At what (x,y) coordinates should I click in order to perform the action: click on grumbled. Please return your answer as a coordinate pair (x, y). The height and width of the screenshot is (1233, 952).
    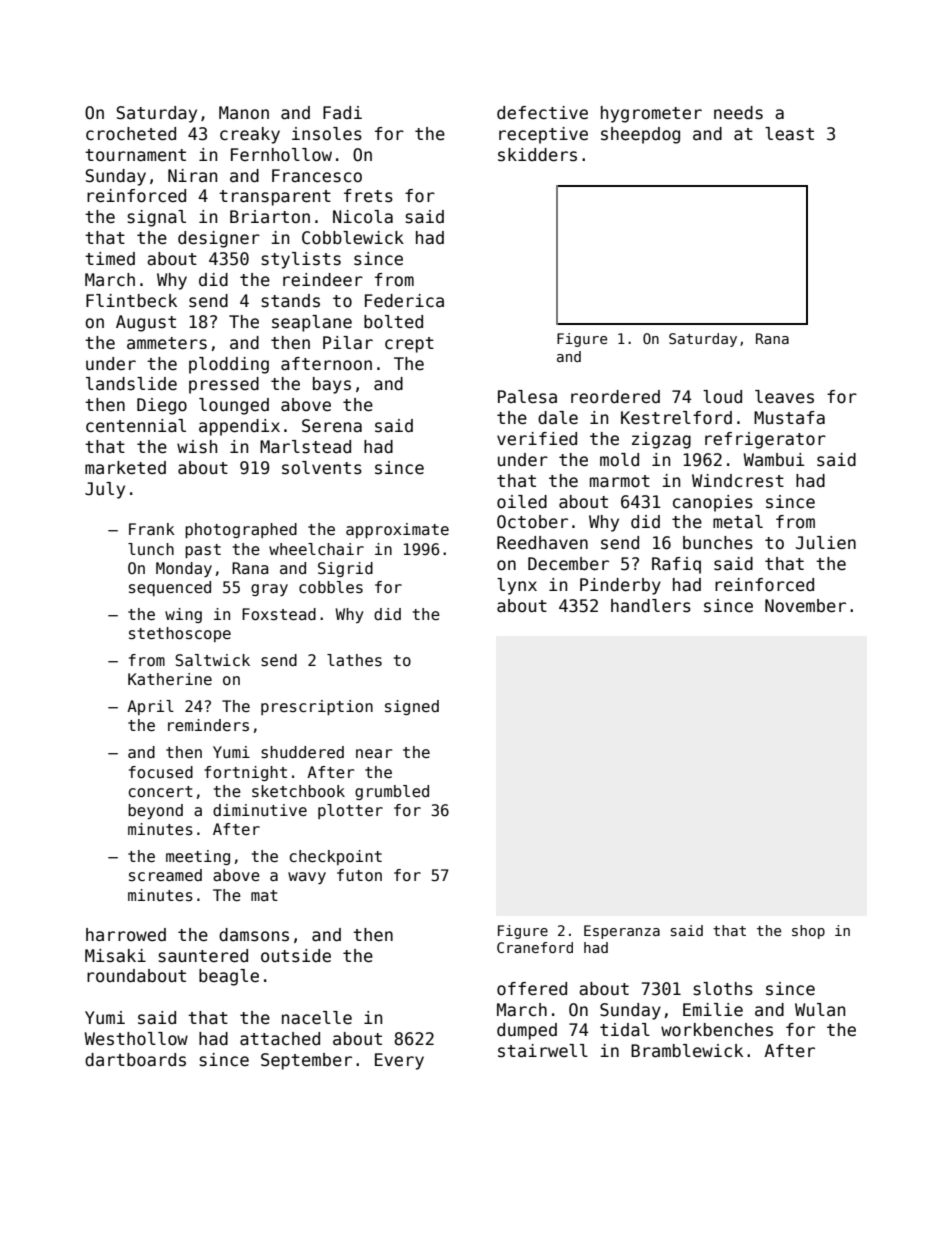
    Looking at the image, I should click on (392, 792).
